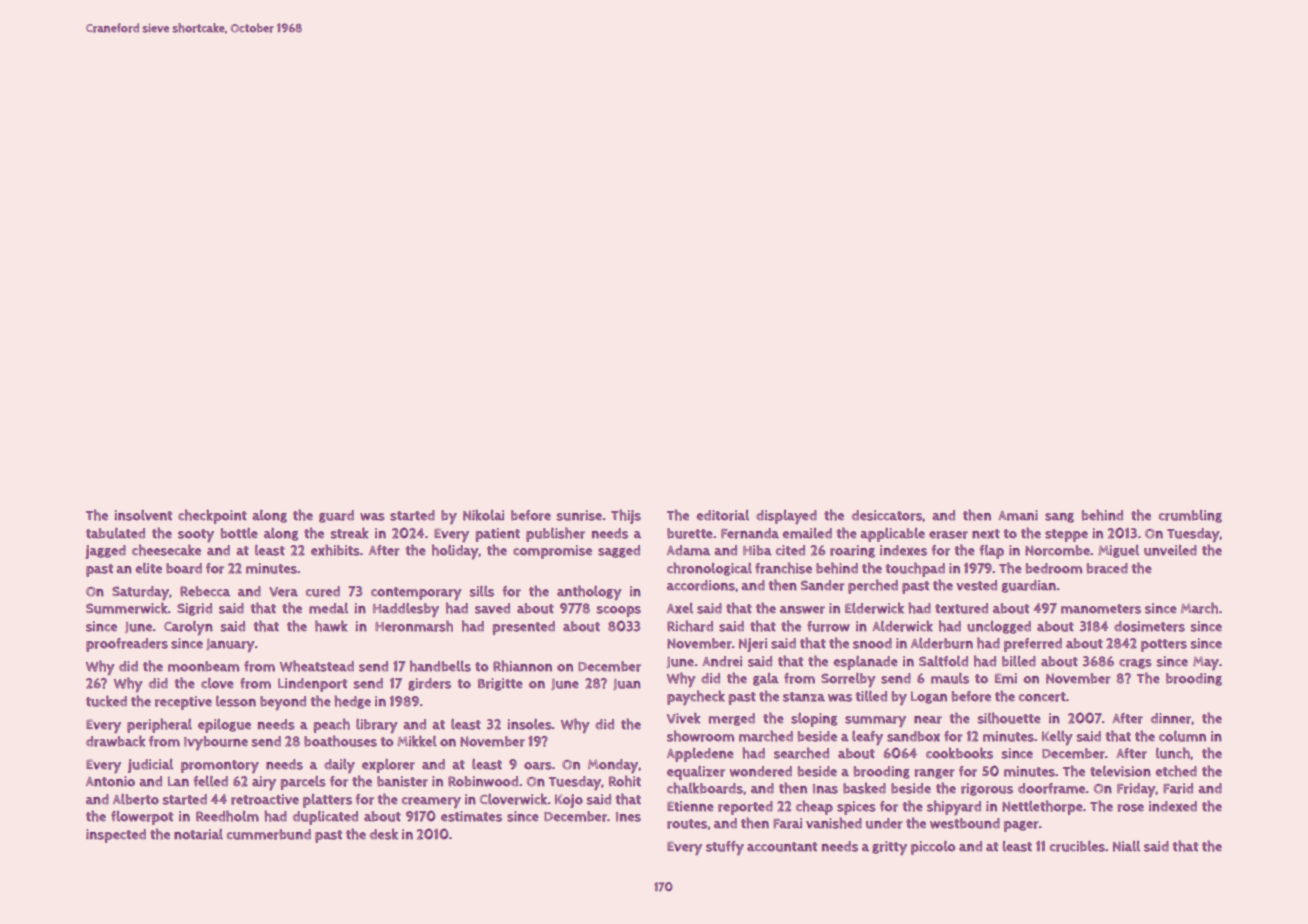 The height and width of the screenshot is (924, 1308). I want to click on inspected, so click(116, 836).
